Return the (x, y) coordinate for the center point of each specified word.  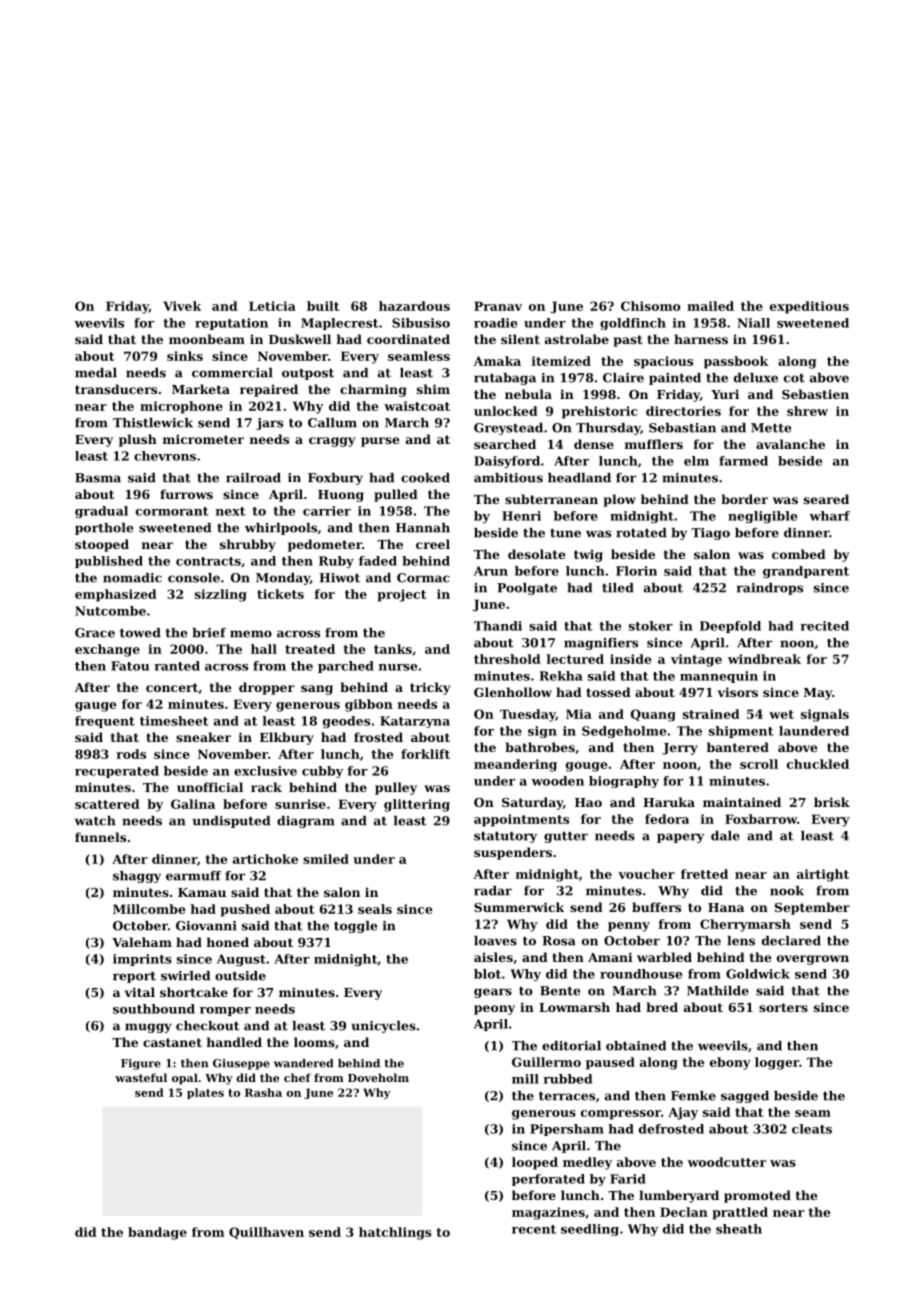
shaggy (137, 877)
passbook (736, 362)
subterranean (551, 499)
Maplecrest (340, 324)
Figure (141, 1064)
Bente (560, 991)
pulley (396, 788)
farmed (743, 461)
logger (777, 1063)
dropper (266, 688)
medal (96, 373)
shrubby (248, 545)
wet (781, 714)
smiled (326, 859)
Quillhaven (266, 1233)
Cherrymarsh (745, 925)
